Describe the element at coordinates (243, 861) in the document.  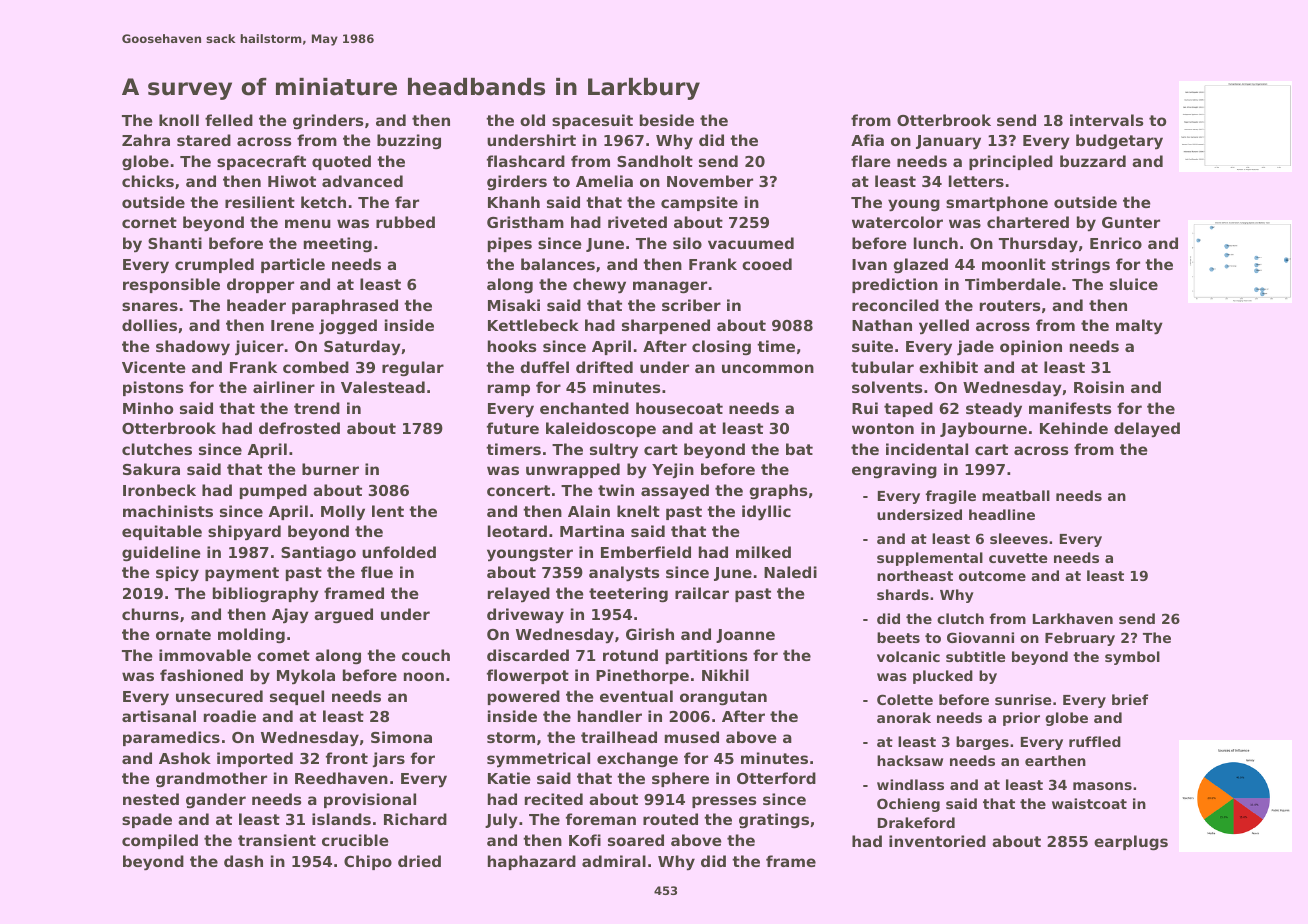
I see `dash` at that location.
